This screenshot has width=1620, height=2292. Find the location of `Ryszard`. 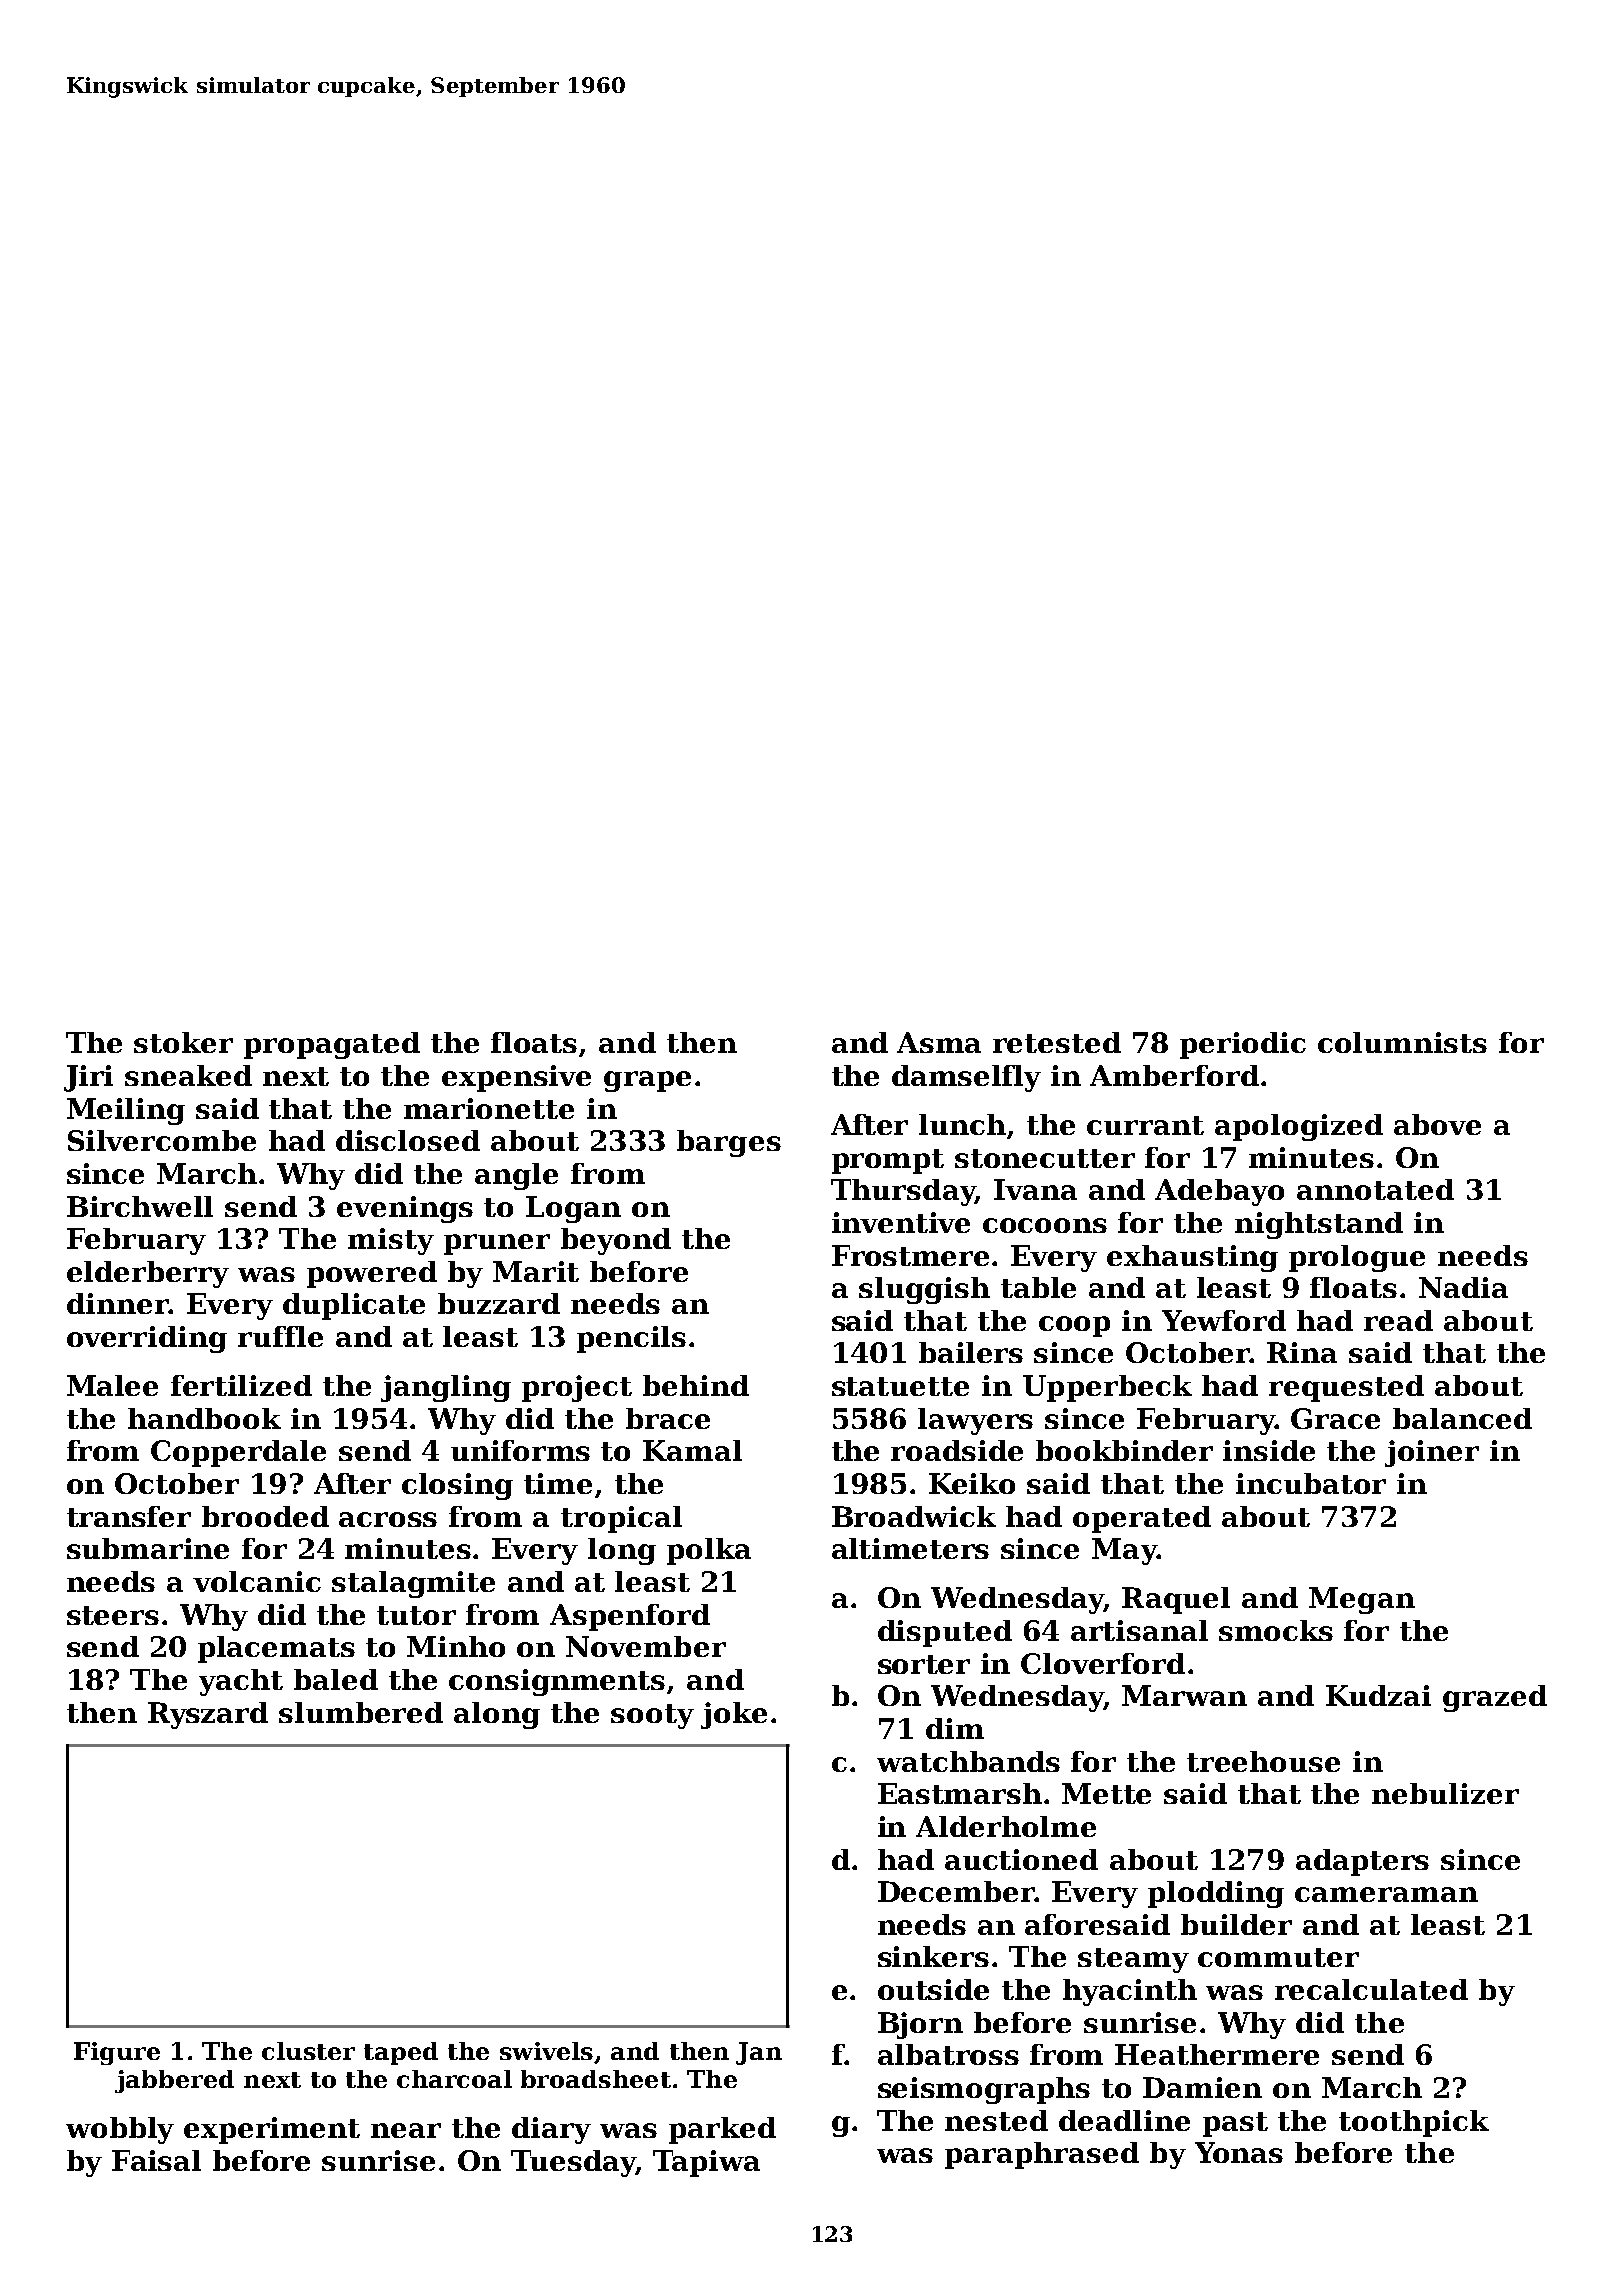

Ryszard is located at coordinates (208, 1715).
